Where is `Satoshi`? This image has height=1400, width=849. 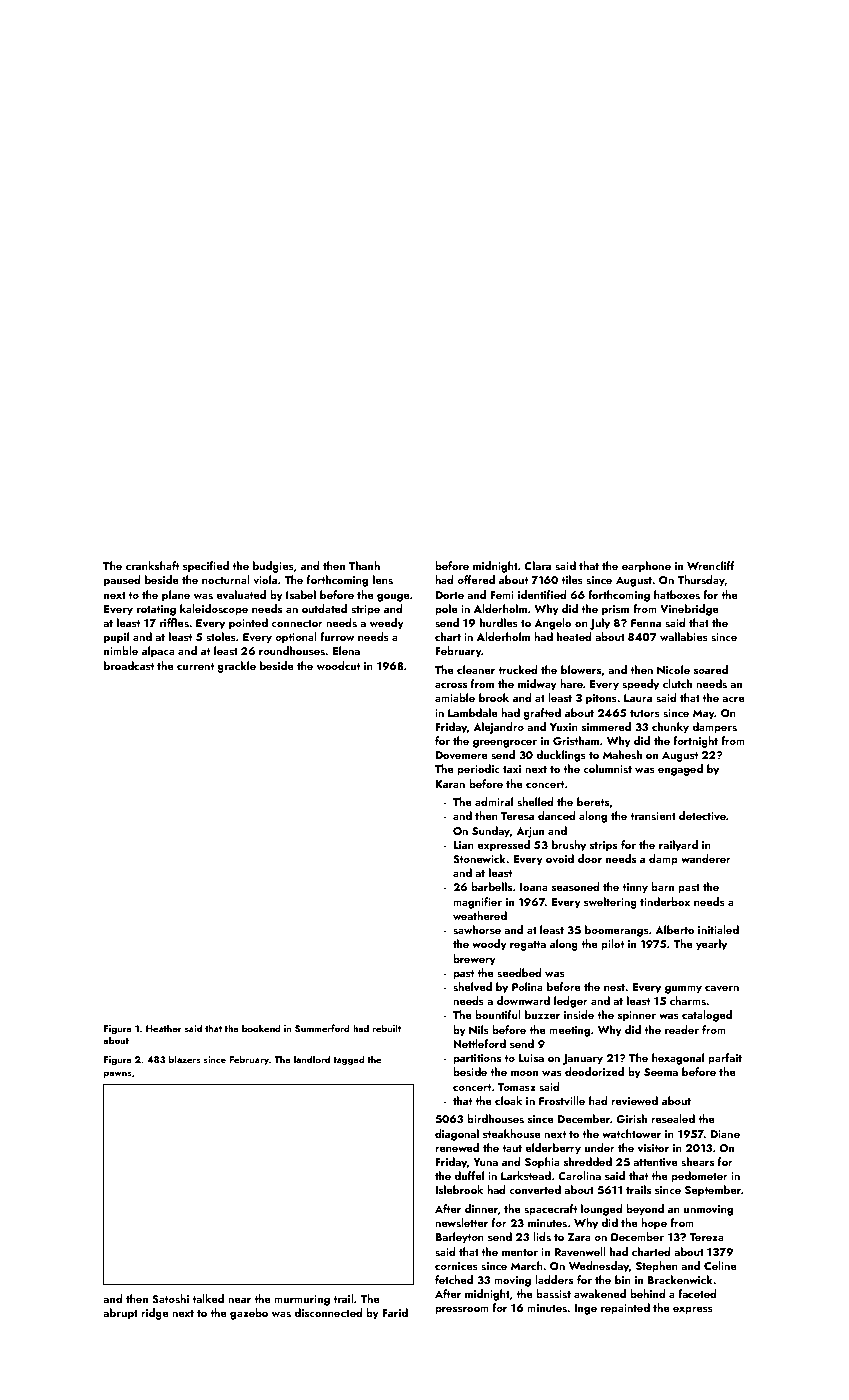
Satoshi is located at coordinates (170, 1298).
